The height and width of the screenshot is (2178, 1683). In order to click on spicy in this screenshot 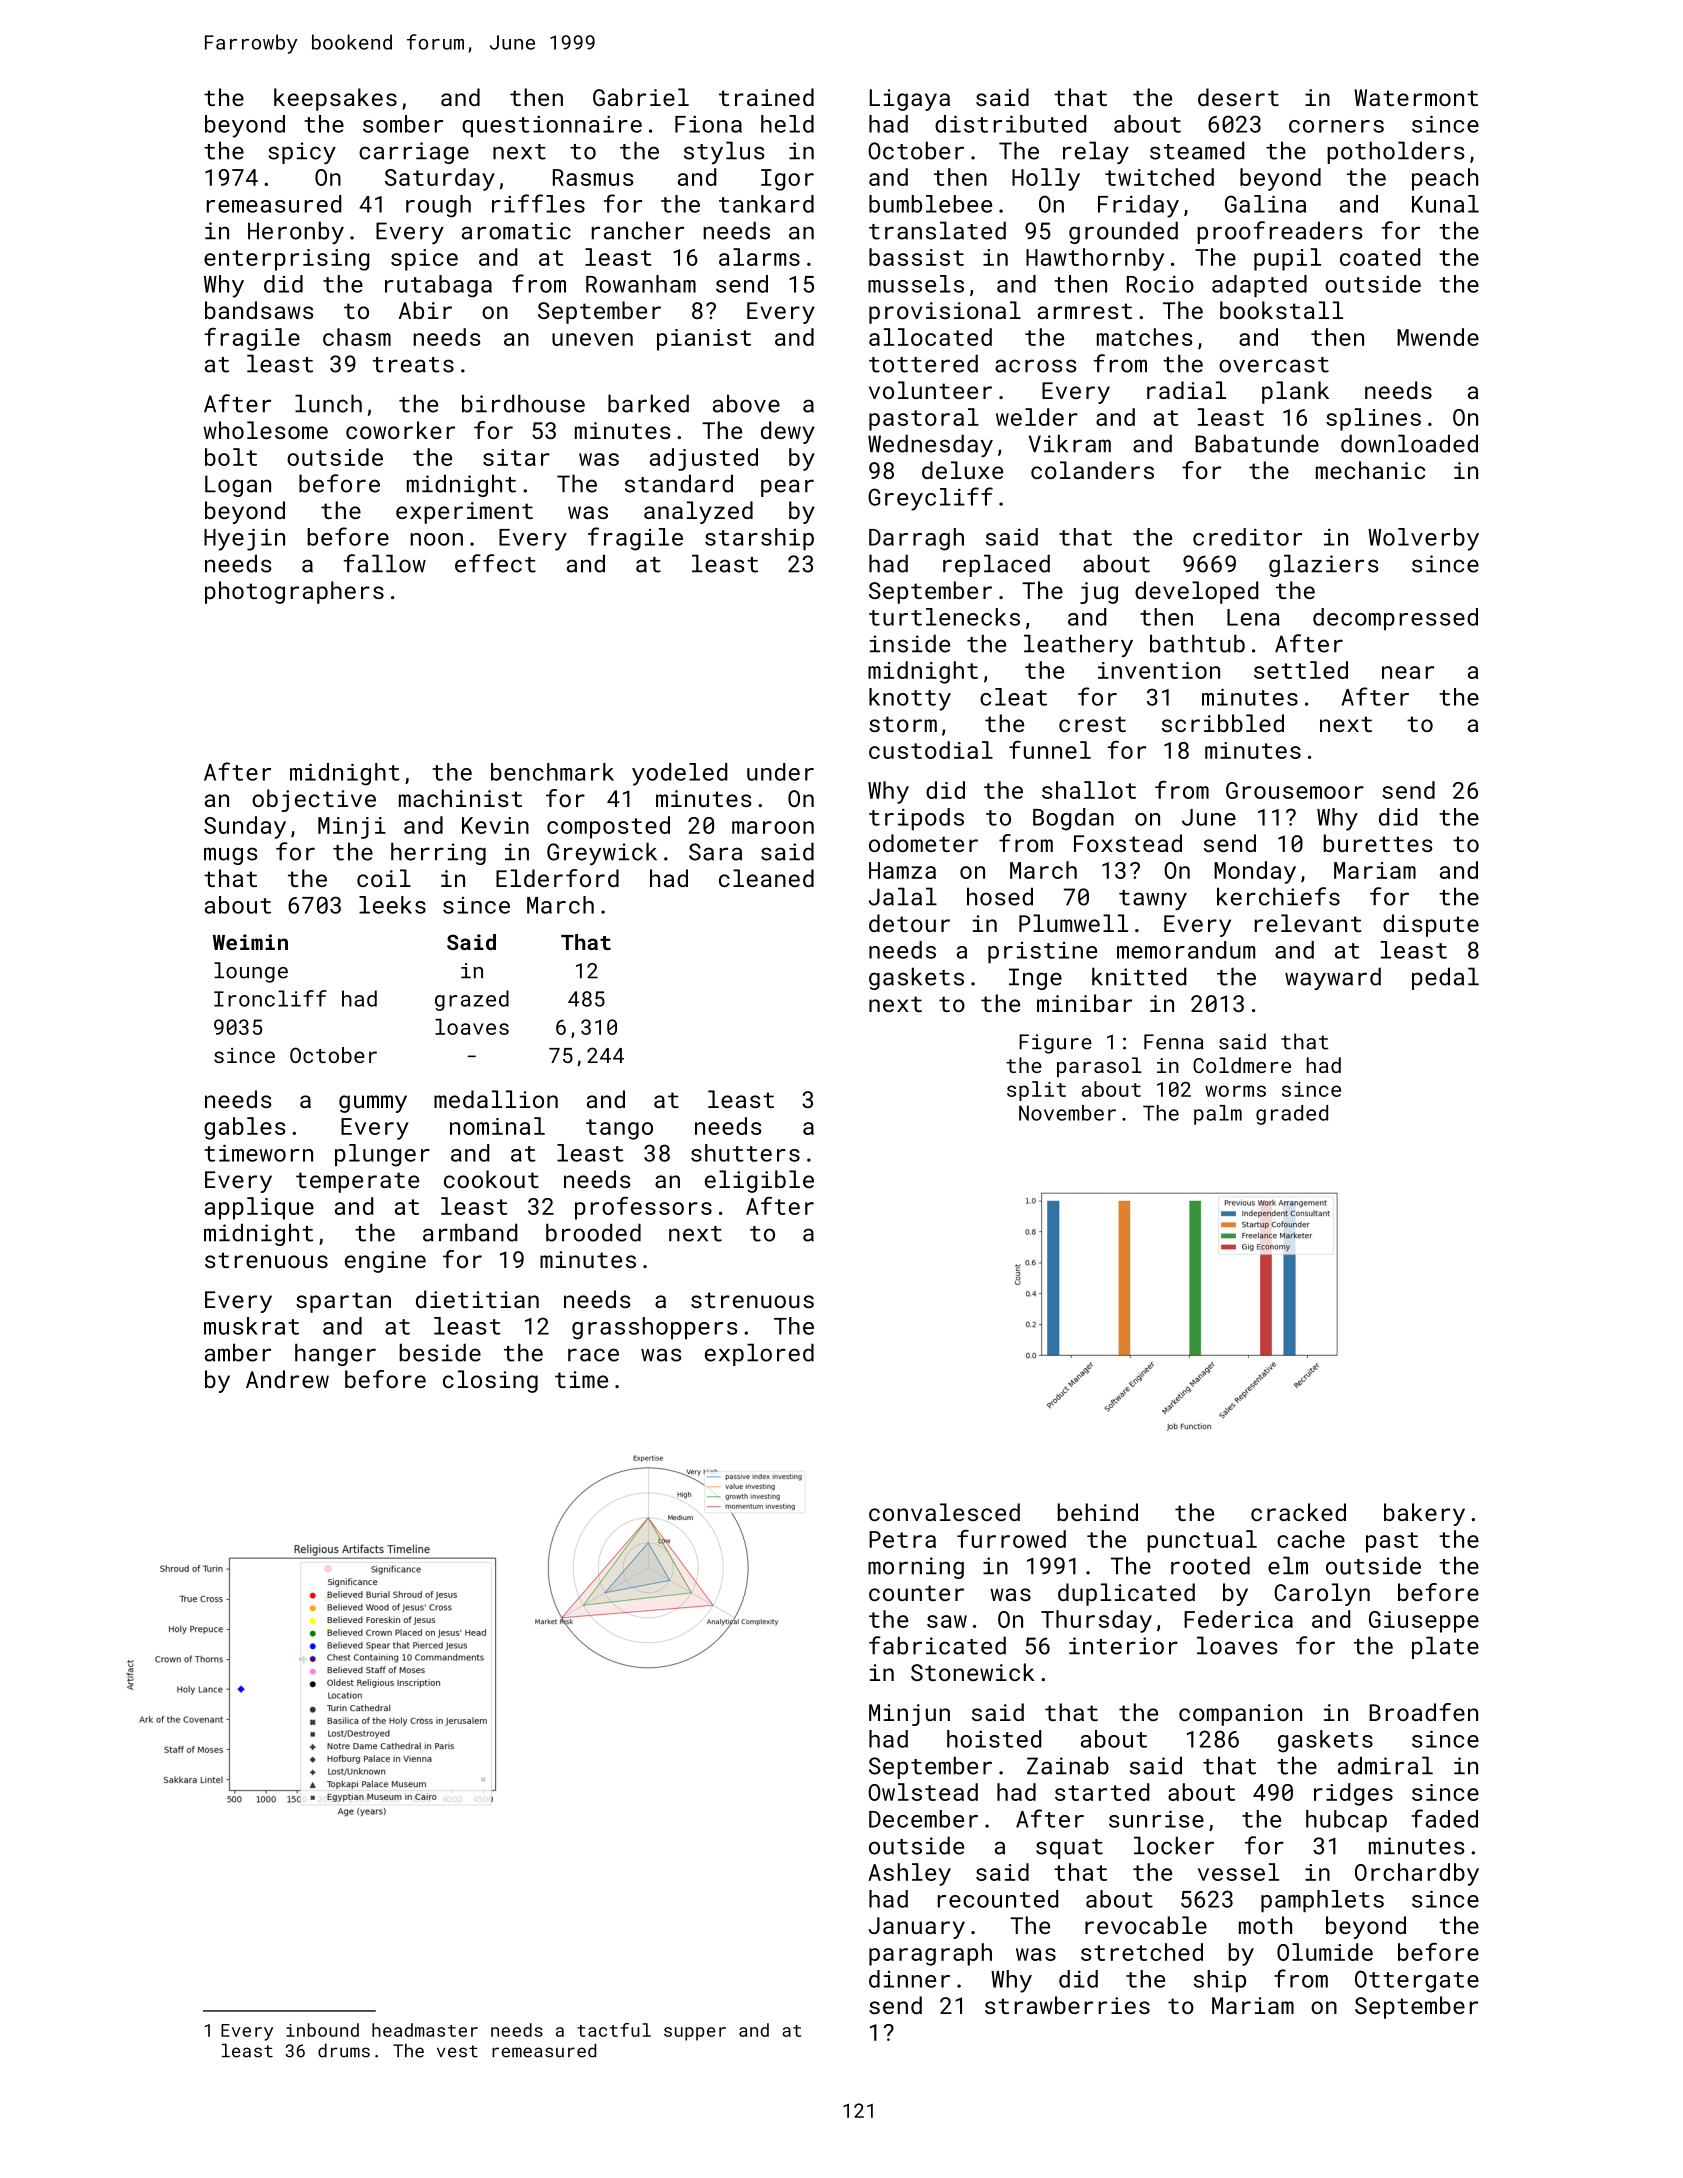, I will do `click(302, 153)`.
